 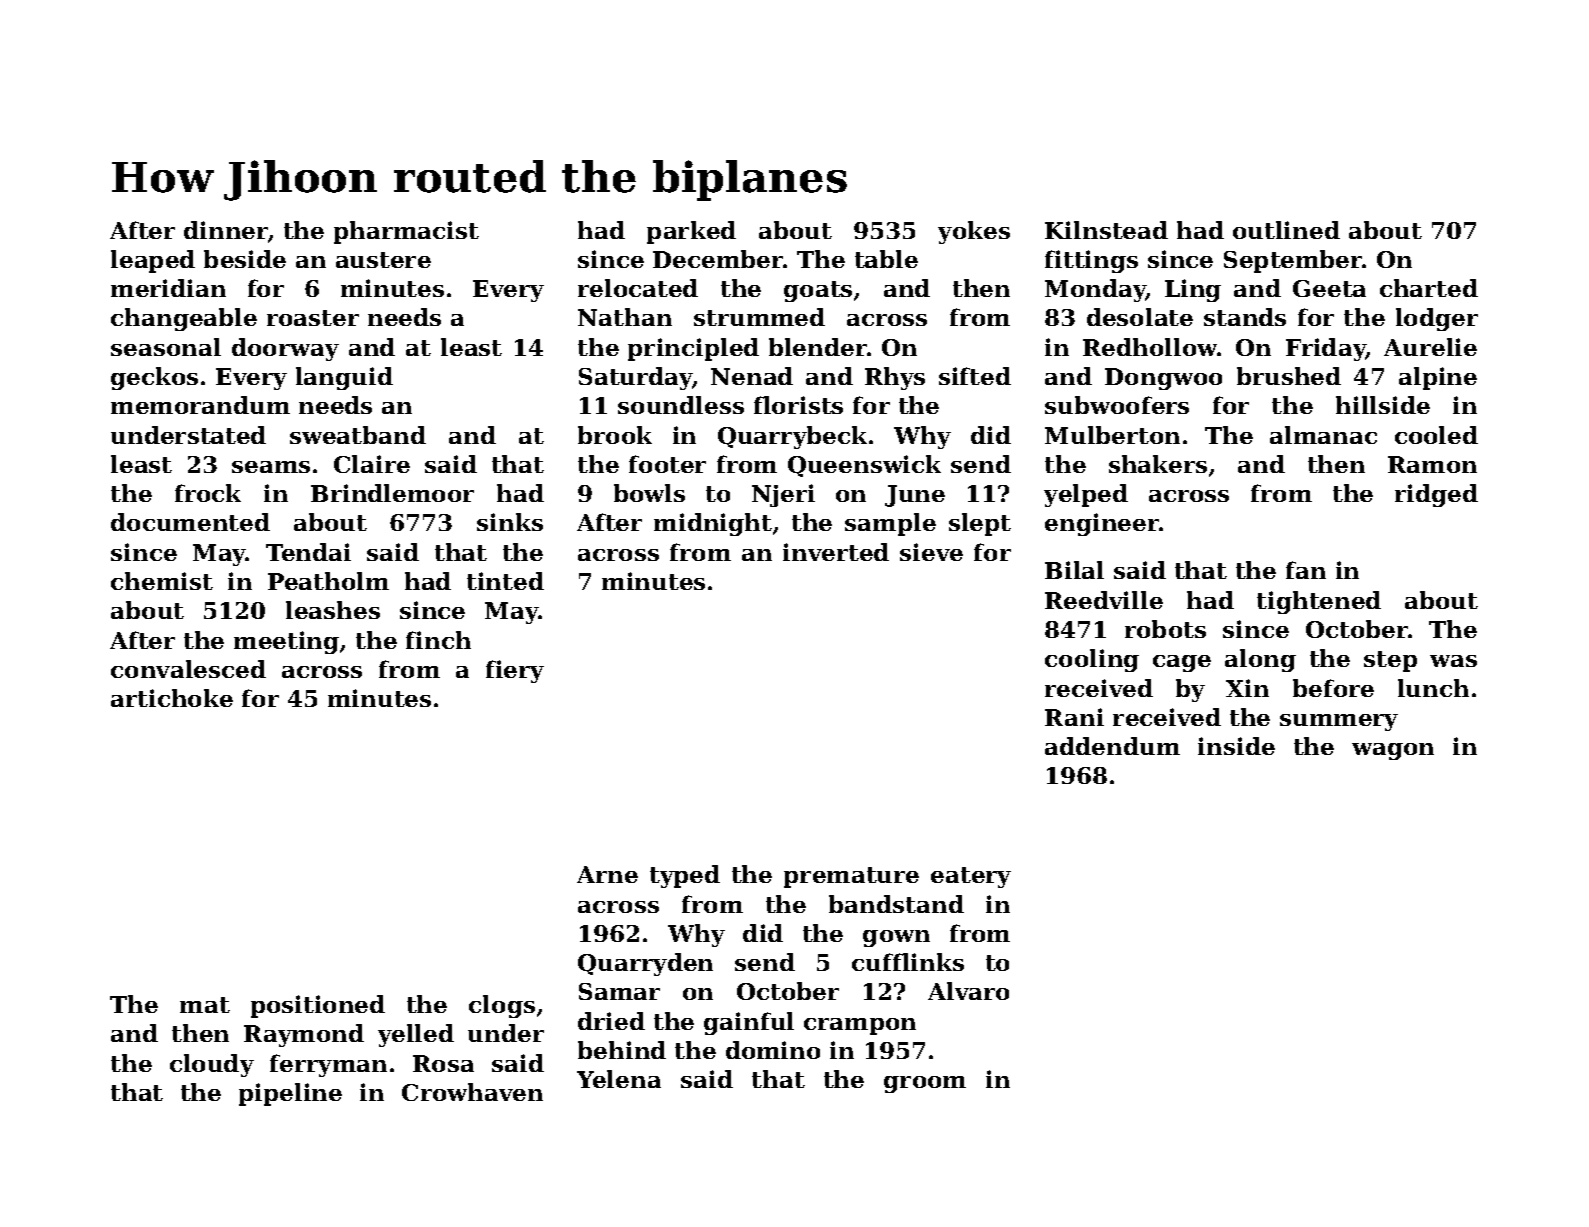 What do you see at coordinates (974, 232) in the document?
I see `yokes` at bounding box center [974, 232].
